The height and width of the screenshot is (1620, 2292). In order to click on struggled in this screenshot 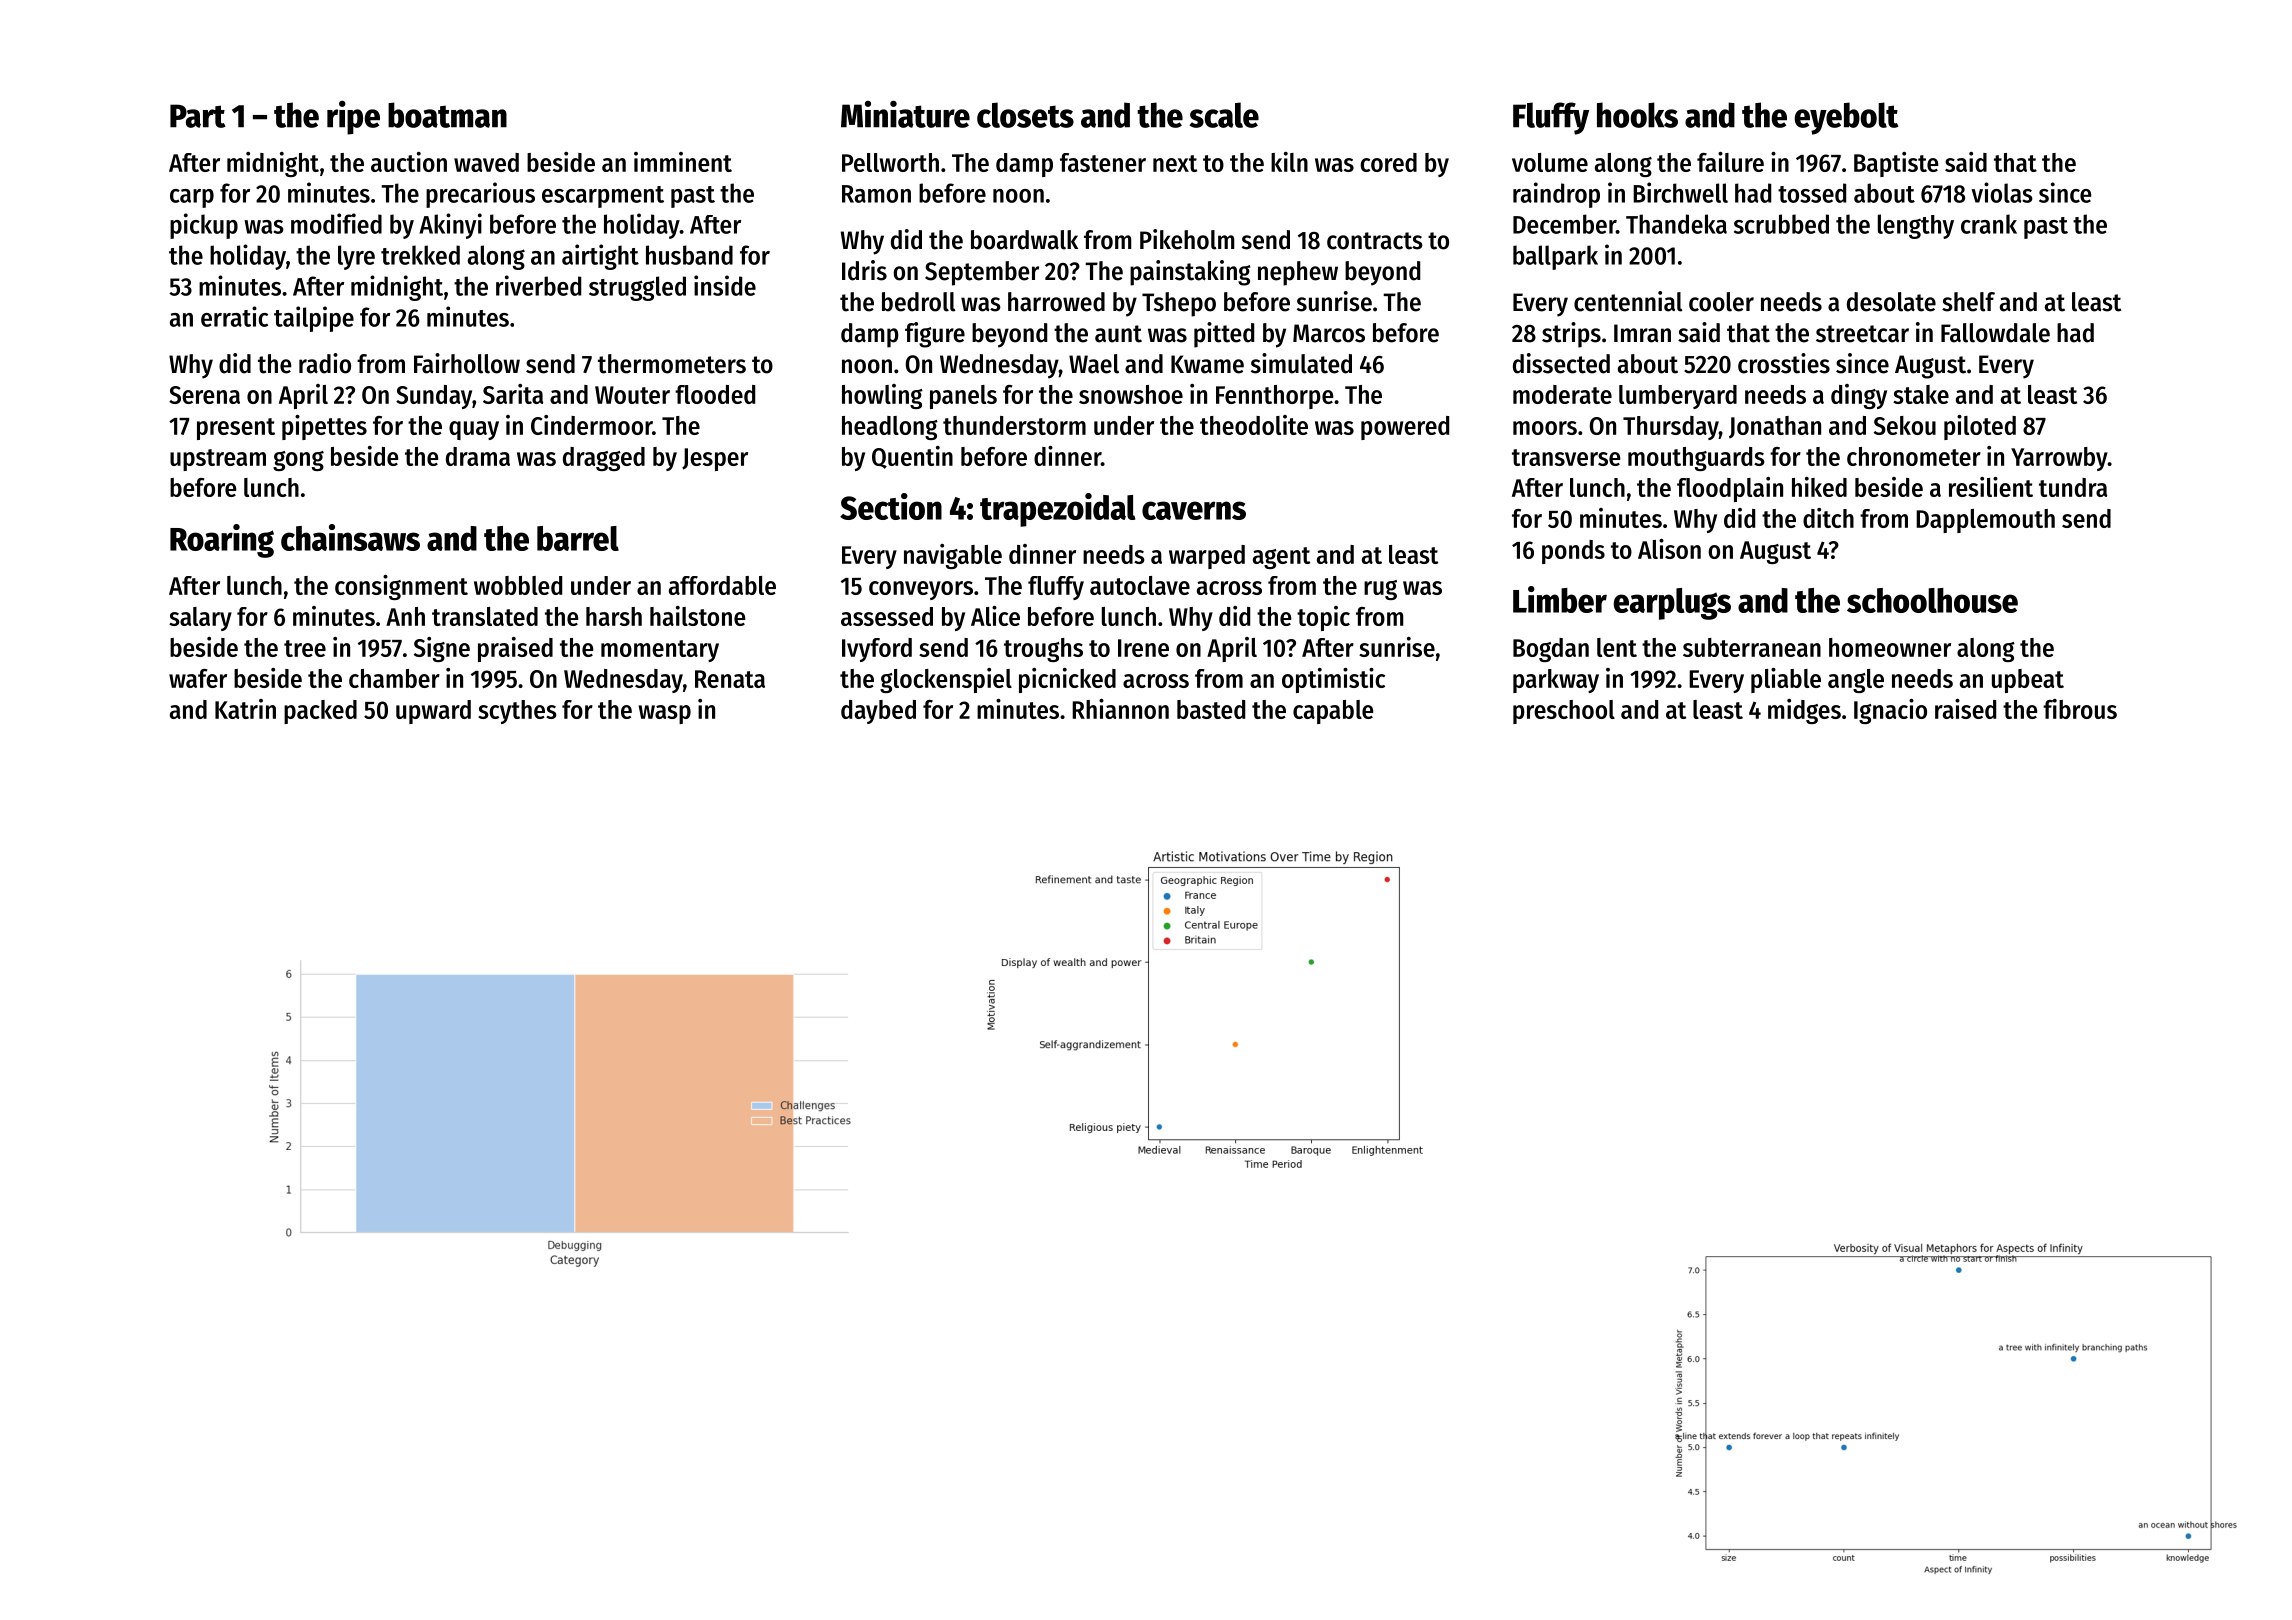, I will do `click(637, 288)`.
